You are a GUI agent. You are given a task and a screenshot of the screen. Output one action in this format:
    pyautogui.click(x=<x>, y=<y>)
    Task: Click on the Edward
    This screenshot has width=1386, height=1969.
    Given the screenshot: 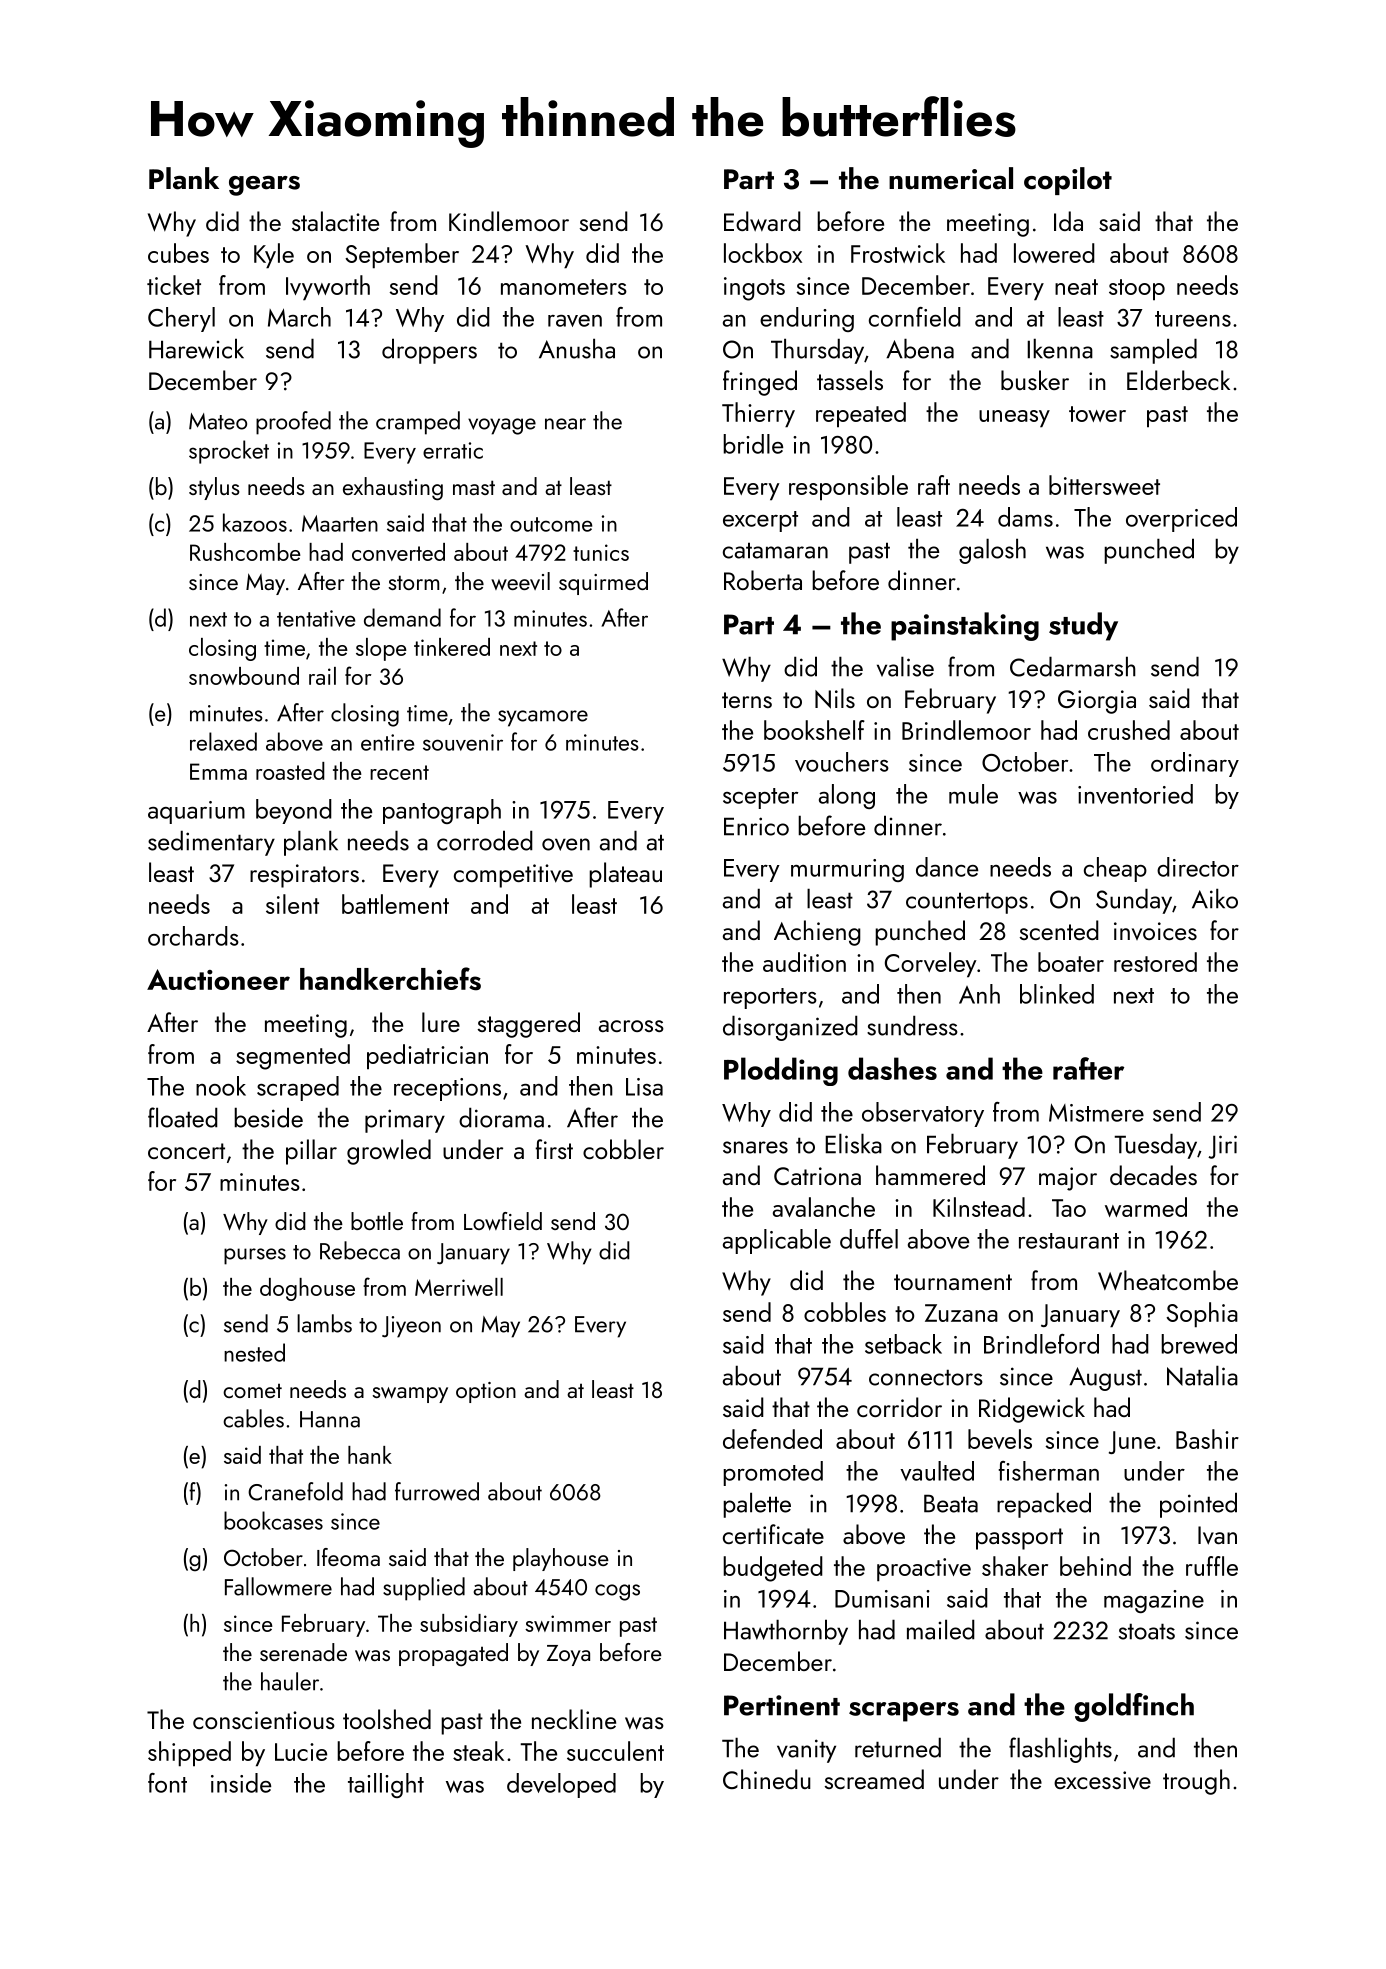 What is the action you would take?
    pyautogui.click(x=762, y=221)
